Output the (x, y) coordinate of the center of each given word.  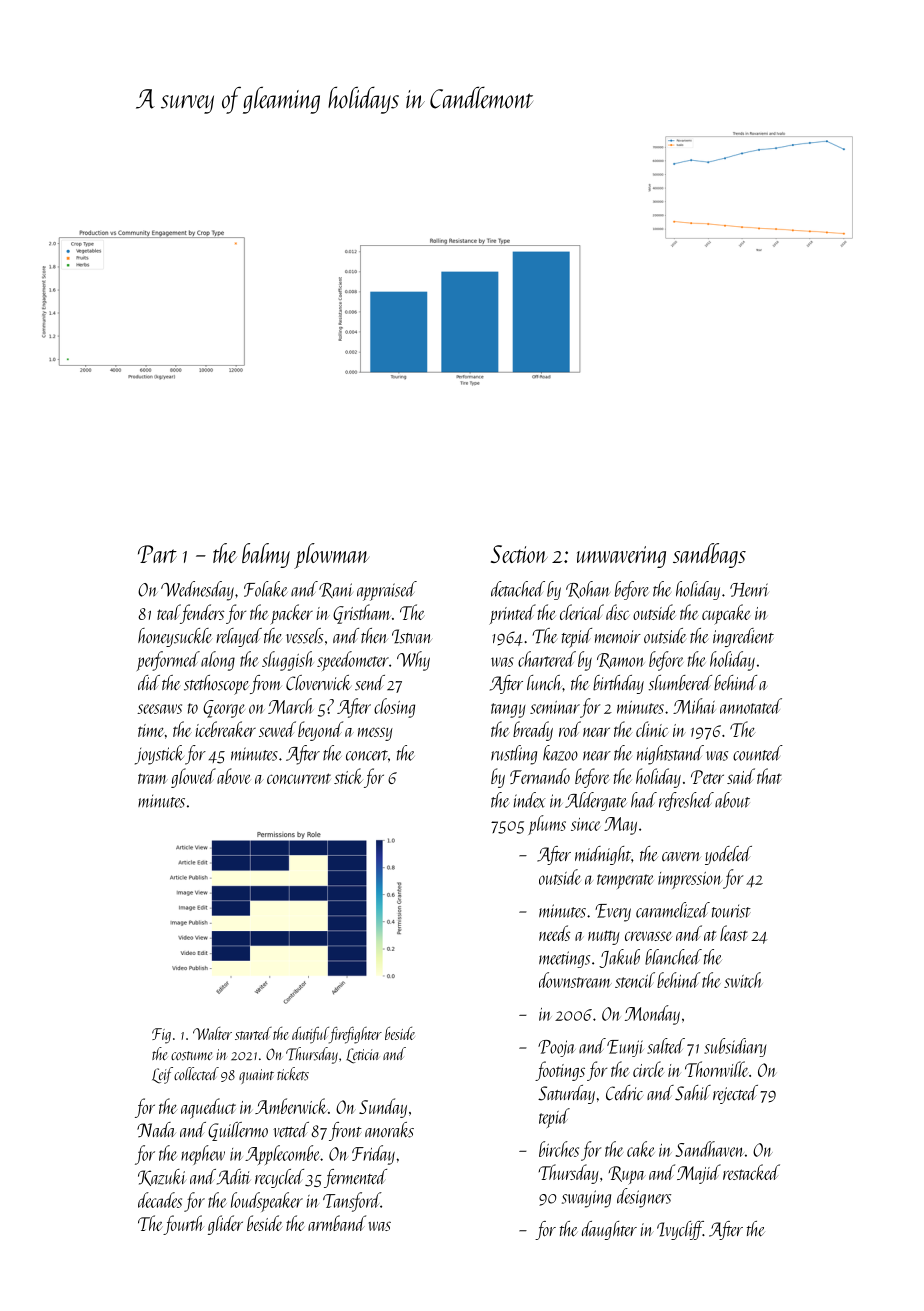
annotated (751, 706)
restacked (751, 1172)
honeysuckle (175, 637)
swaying (586, 1199)
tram (153, 778)
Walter (212, 1033)
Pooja (557, 1048)
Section (519, 554)
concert (367, 755)
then (374, 636)
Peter (707, 777)
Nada (156, 1129)
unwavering (621, 557)
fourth (183, 1225)
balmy (266, 555)
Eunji (625, 1048)
